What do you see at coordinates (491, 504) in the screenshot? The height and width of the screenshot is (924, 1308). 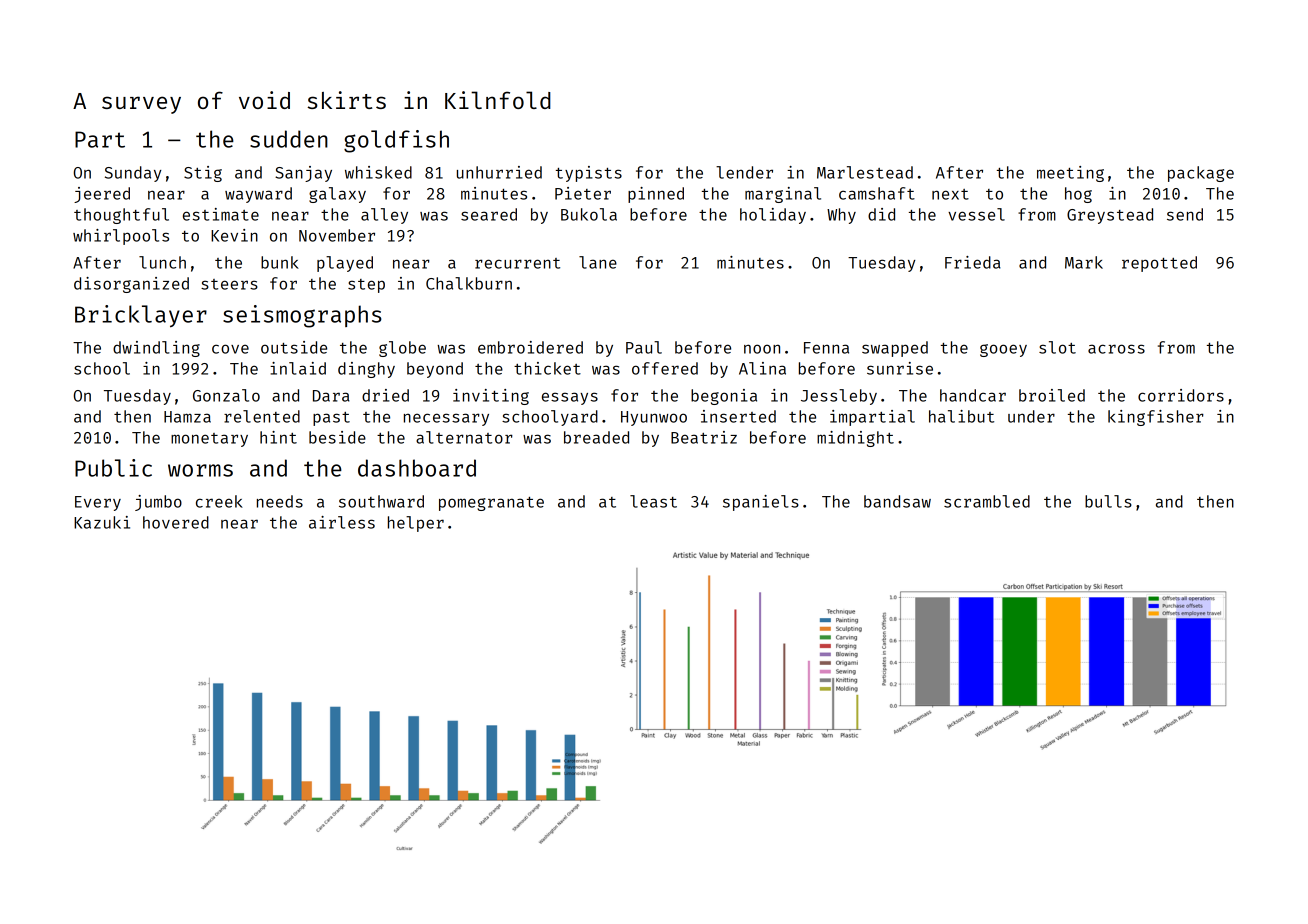 I see `pomegranate` at bounding box center [491, 504].
